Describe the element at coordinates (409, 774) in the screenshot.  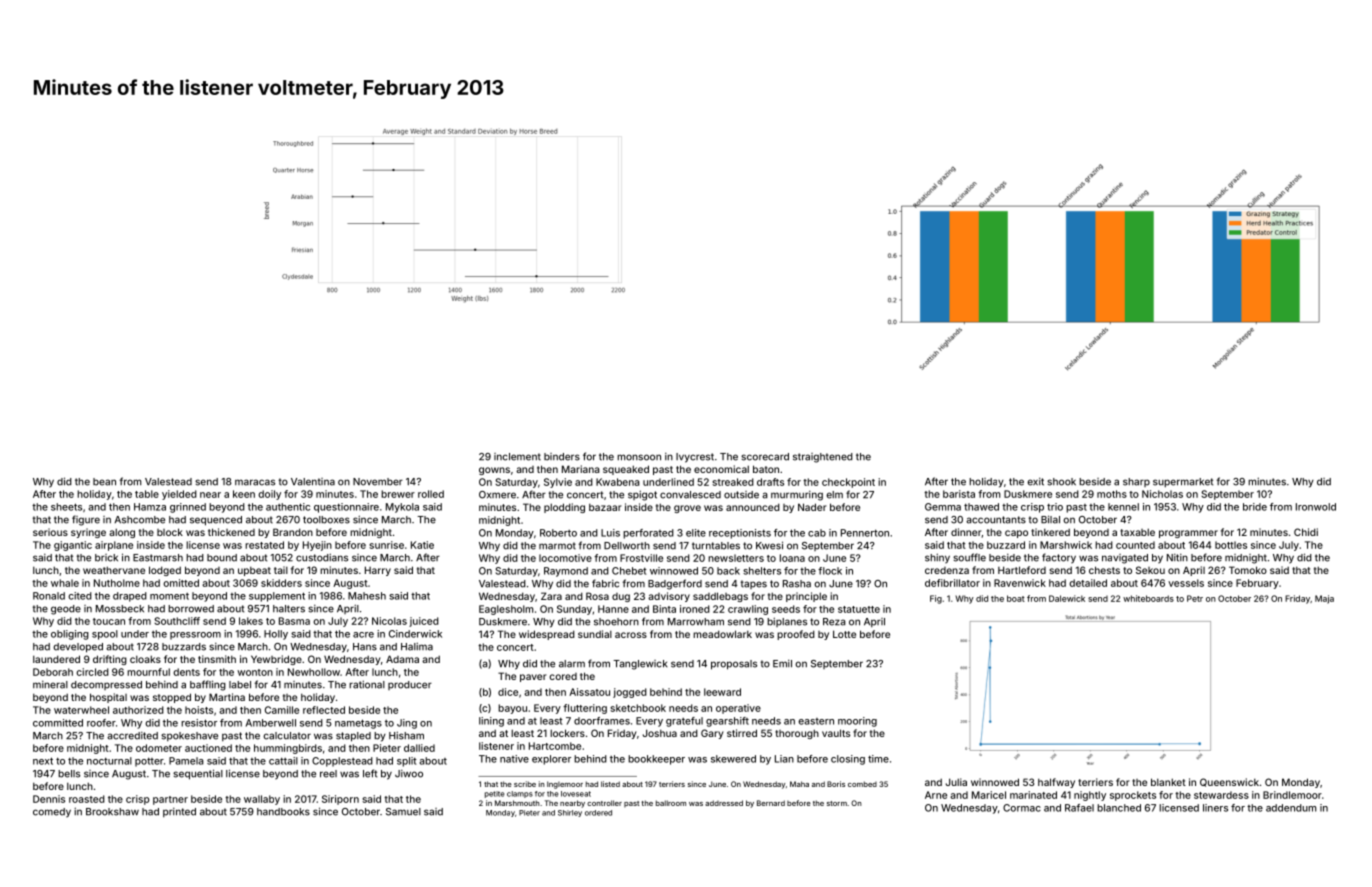
I see `Jiwoo` at that location.
